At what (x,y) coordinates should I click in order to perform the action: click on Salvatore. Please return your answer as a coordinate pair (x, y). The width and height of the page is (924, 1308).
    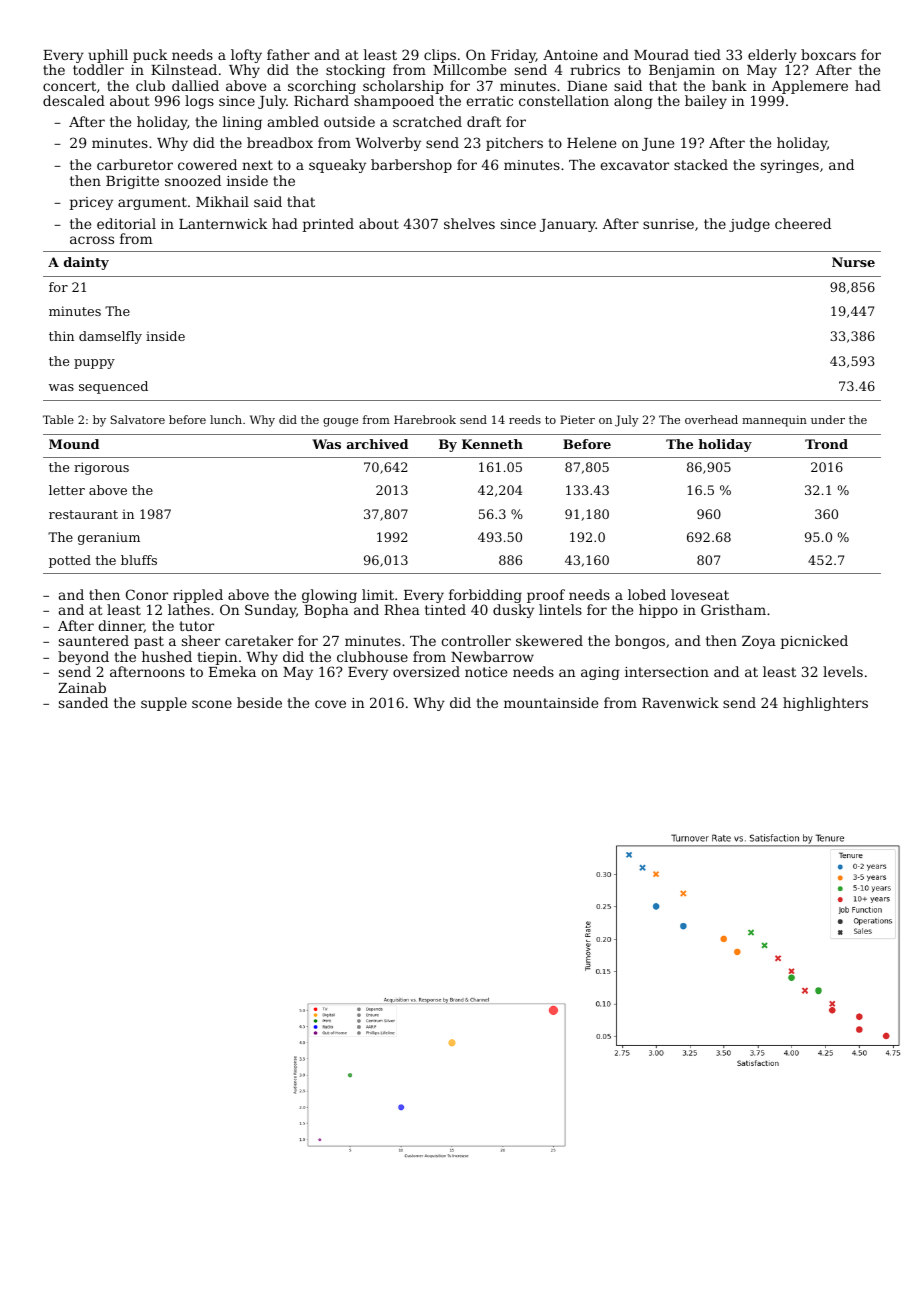
    Looking at the image, I should click on (138, 419).
